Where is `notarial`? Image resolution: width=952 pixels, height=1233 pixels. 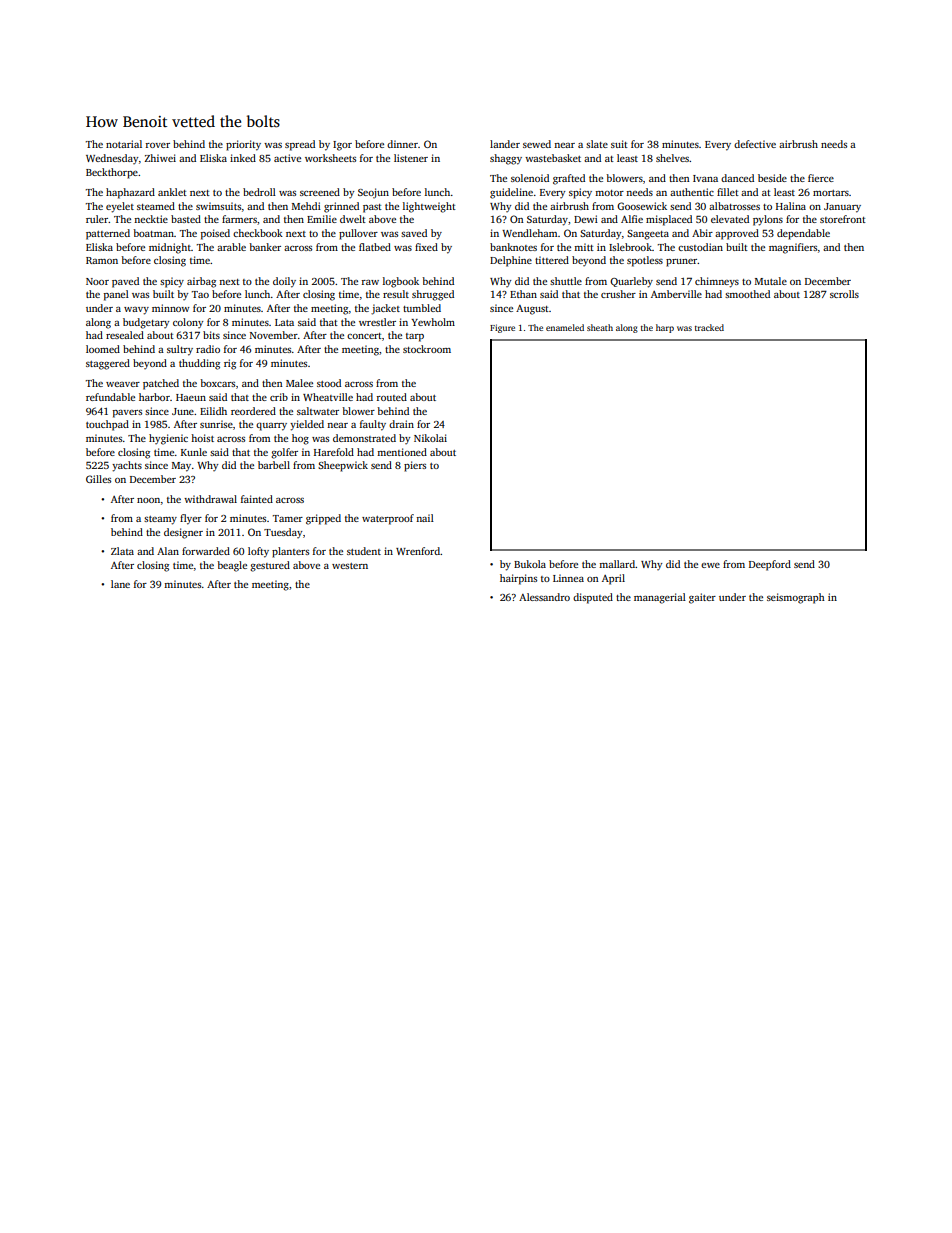
notarial is located at coordinates (124, 144).
